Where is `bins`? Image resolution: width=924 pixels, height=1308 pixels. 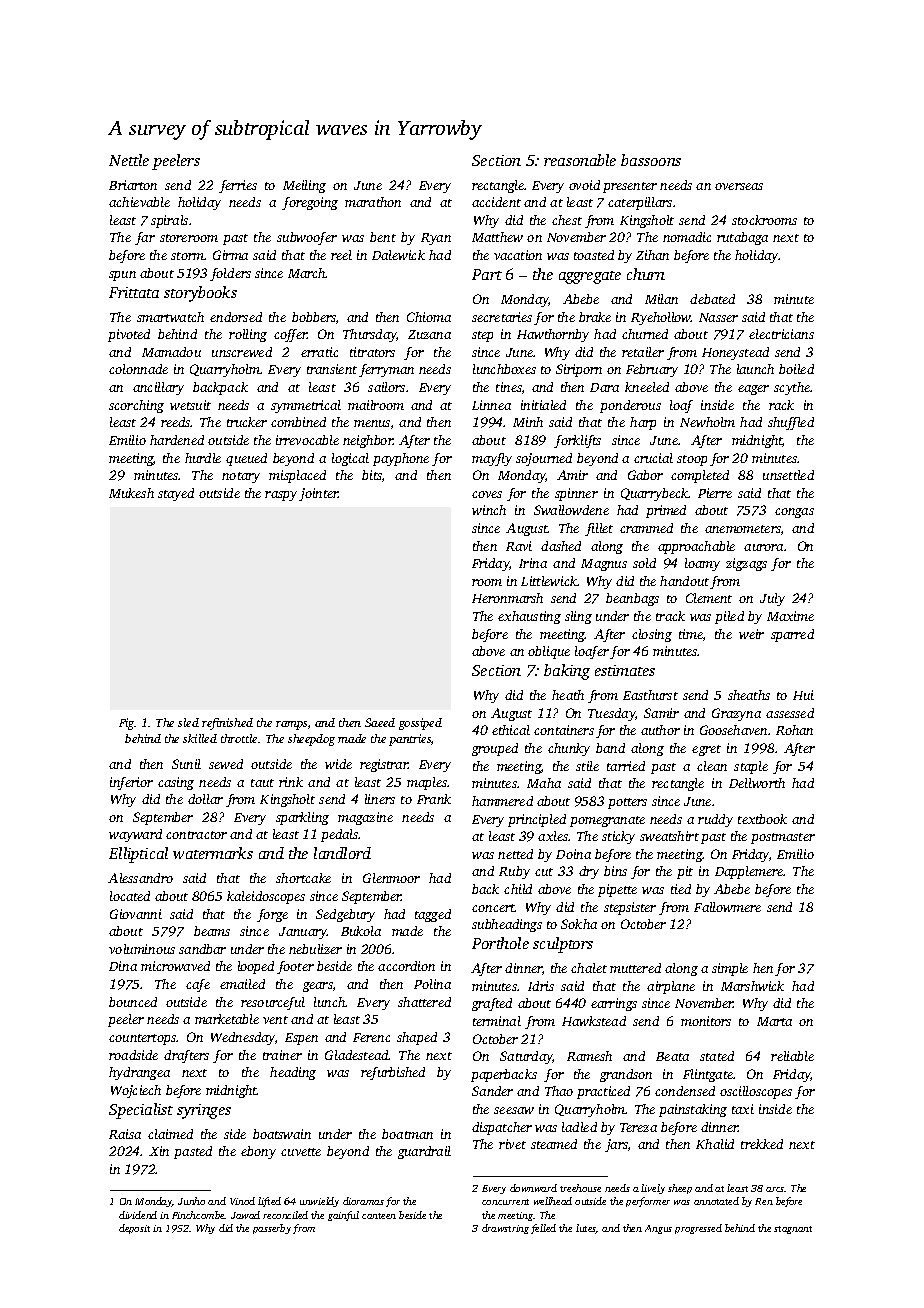 bins is located at coordinates (615, 871).
